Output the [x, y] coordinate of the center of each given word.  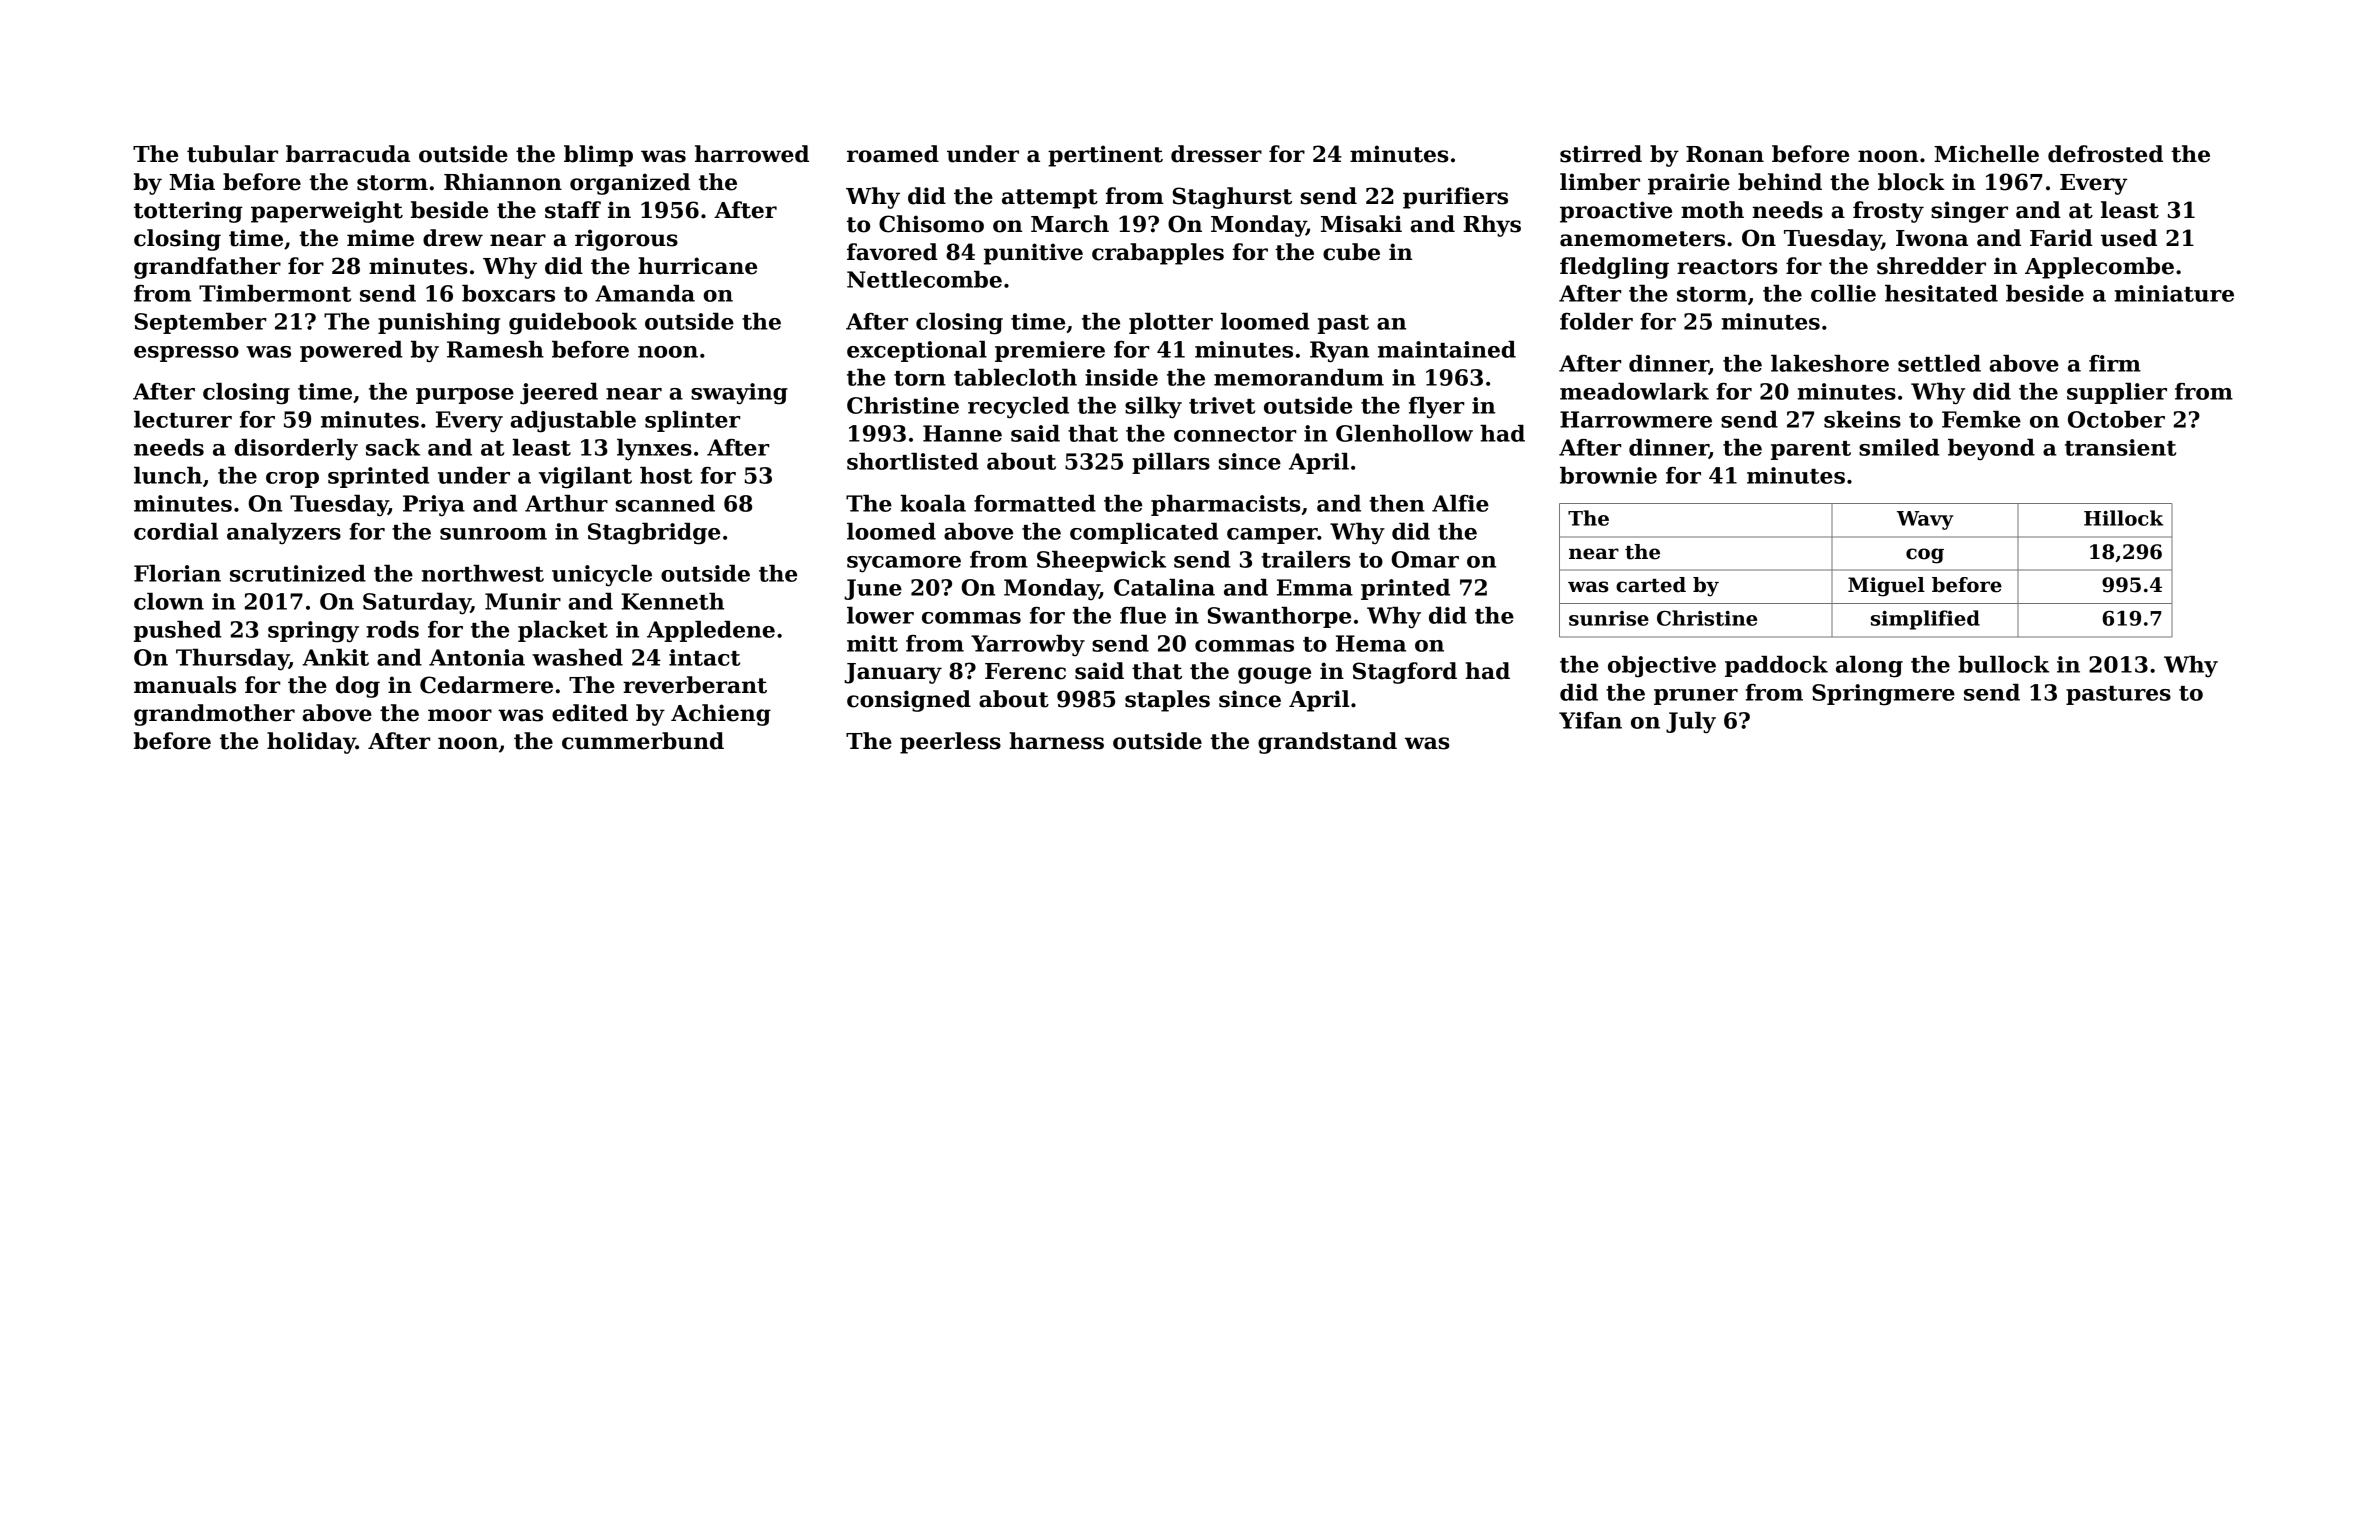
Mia [192, 182]
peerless [950, 743]
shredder [1931, 266]
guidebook [573, 324]
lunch [168, 475]
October [2116, 419]
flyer [1437, 408]
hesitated [1941, 293]
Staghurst [1232, 198]
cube [1351, 252]
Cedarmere [486, 685]
